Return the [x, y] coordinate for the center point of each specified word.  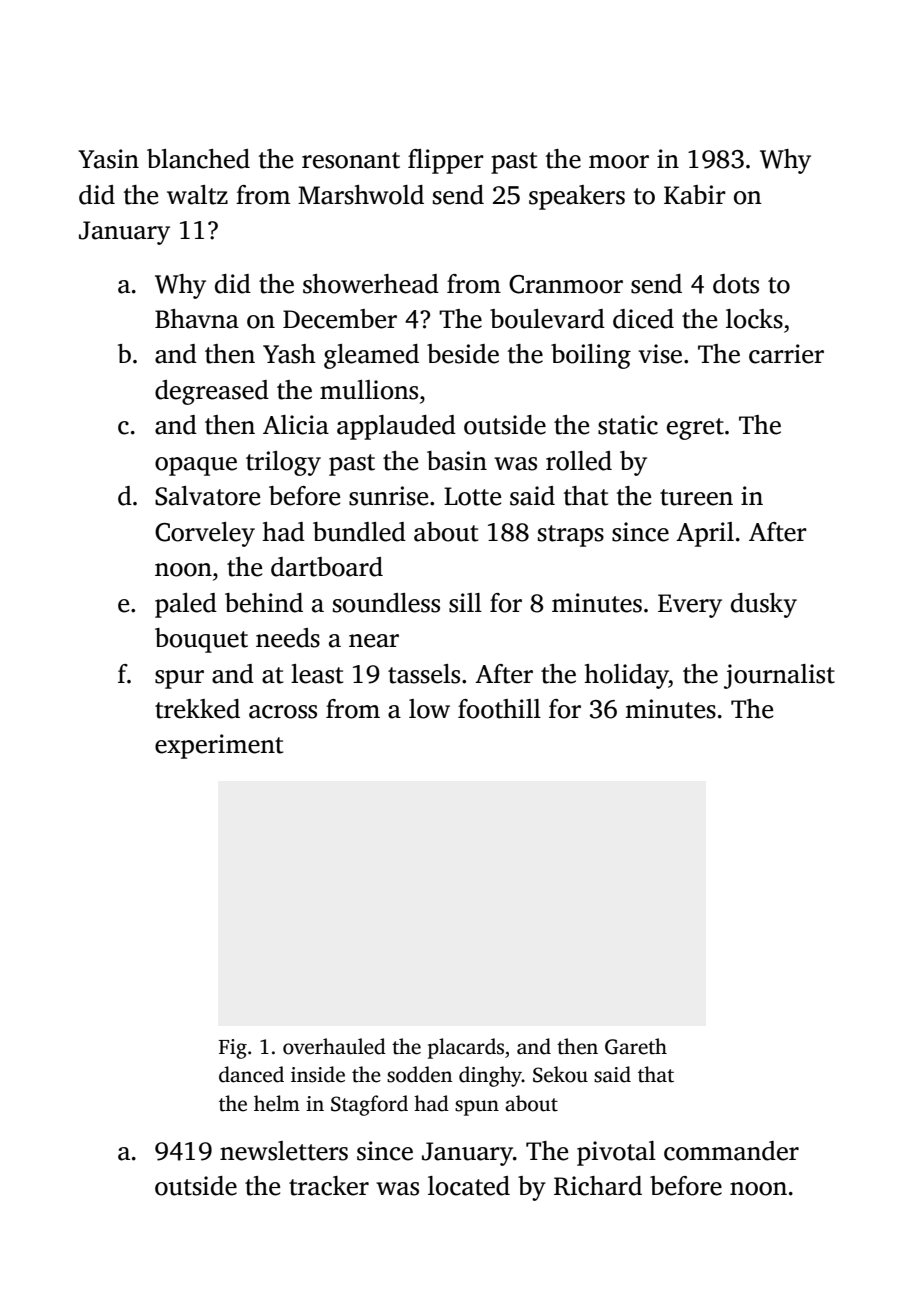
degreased [212, 392]
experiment [219, 746]
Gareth [636, 1046]
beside [463, 354]
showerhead [371, 284]
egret [695, 429]
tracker [329, 1186]
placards [466, 1048]
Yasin [108, 159]
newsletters [284, 1151]
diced [643, 319]
